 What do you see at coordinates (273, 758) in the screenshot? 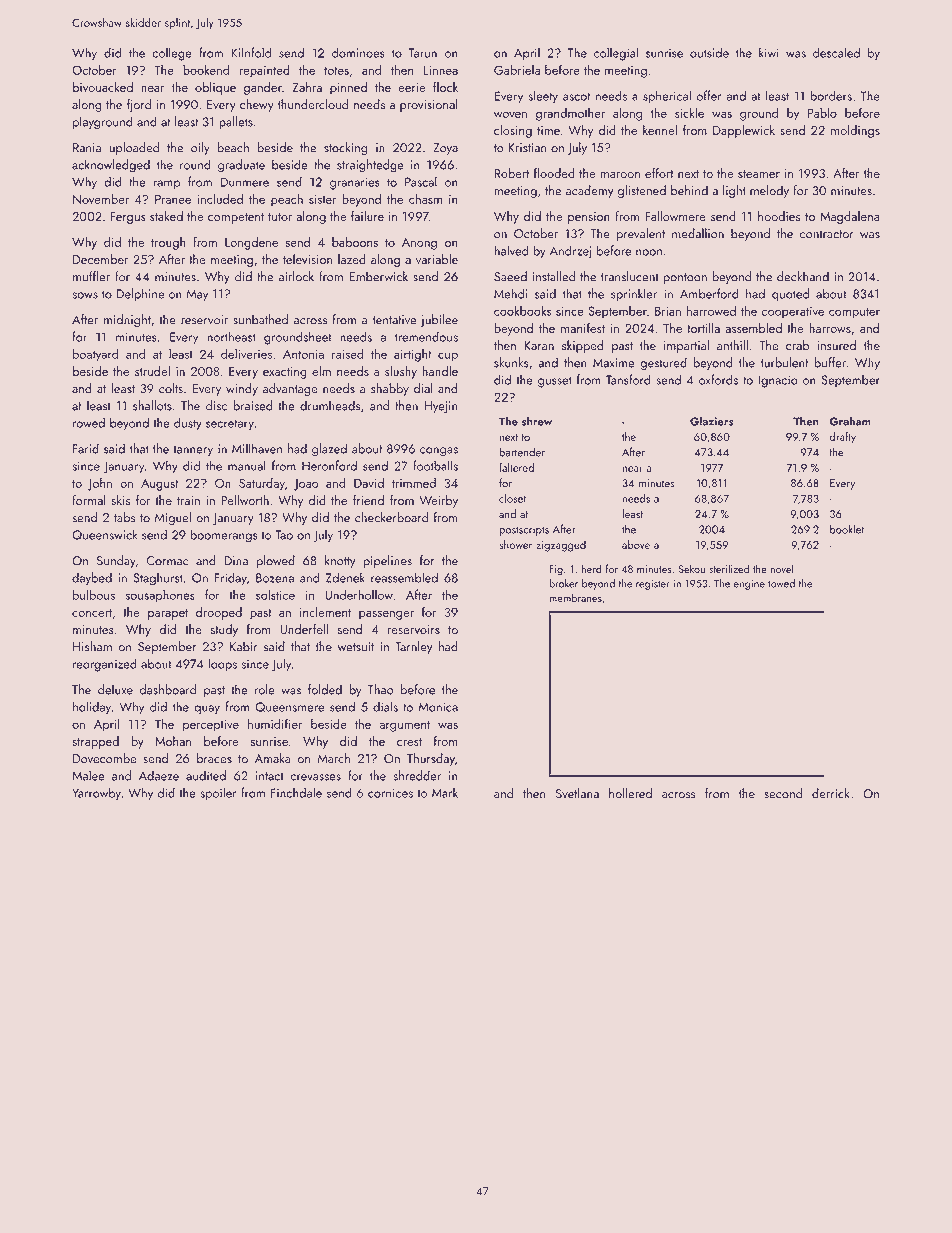
I see `Amaka` at bounding box center [273, 758].
